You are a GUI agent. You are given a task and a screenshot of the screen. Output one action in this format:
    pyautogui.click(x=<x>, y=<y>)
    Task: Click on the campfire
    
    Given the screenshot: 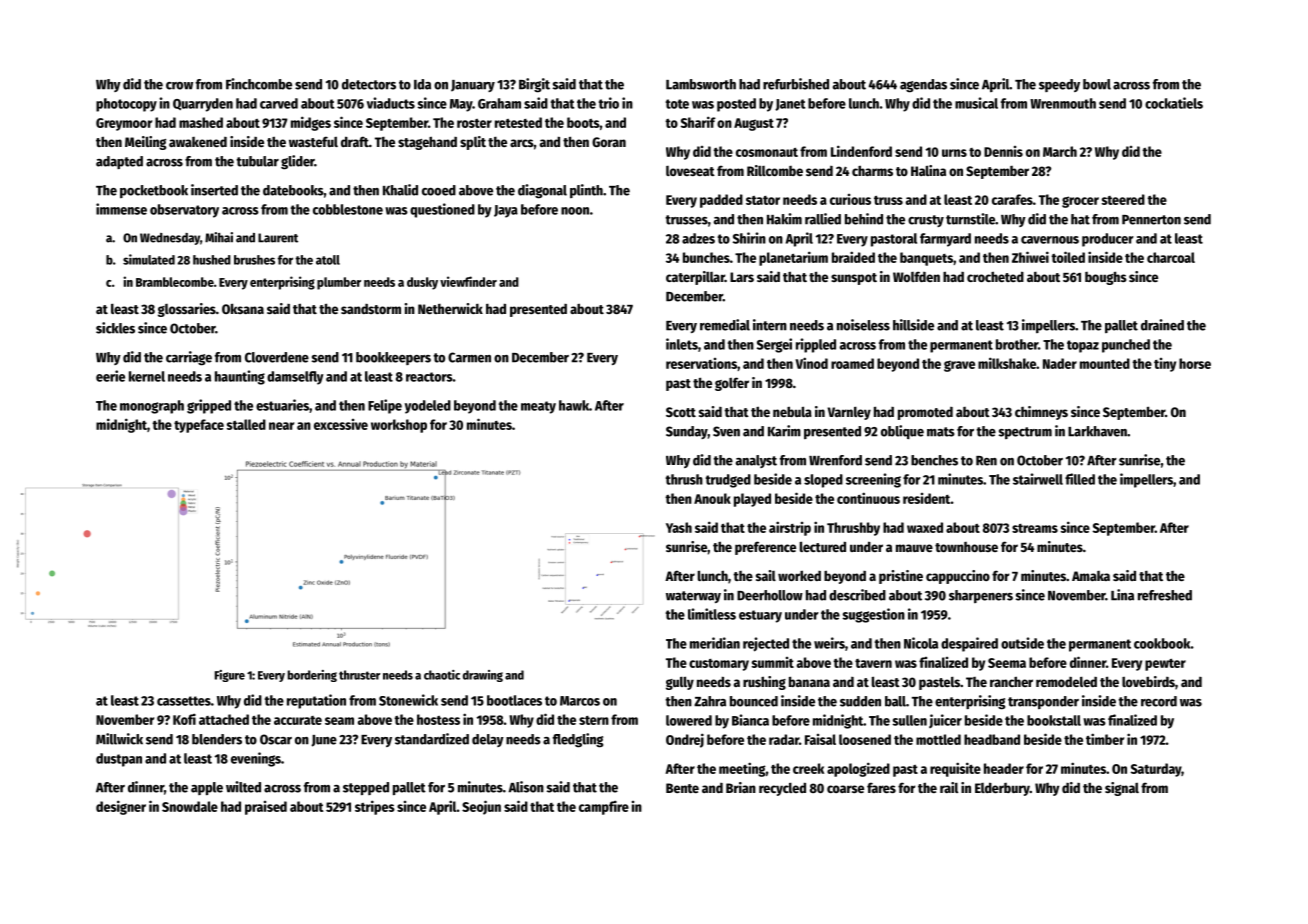 What is the action you would take?
    pyautogui.click(x=604, y=807)
